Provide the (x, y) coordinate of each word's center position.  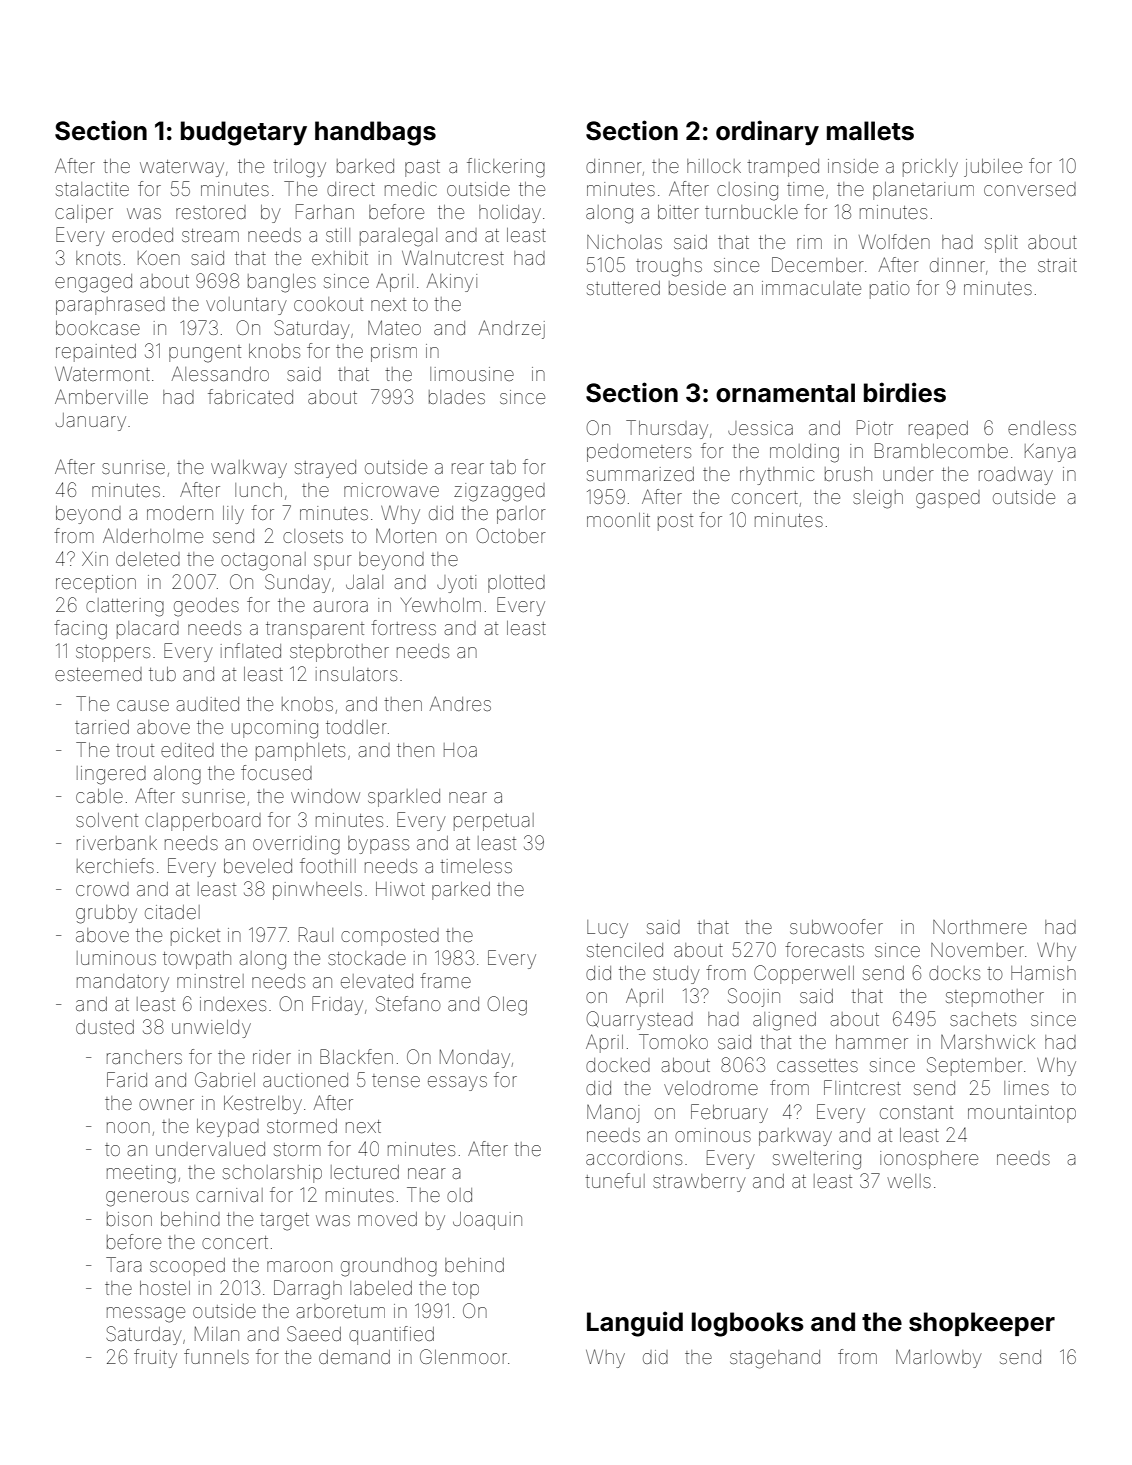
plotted (516, 584)
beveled (258, 866)
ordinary (767, 133)
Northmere (980, 927)
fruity (155, 1358)
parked (461, 891)
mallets (870, 131)
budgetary (244, 133)
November (977, 950)
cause (143, 705)
